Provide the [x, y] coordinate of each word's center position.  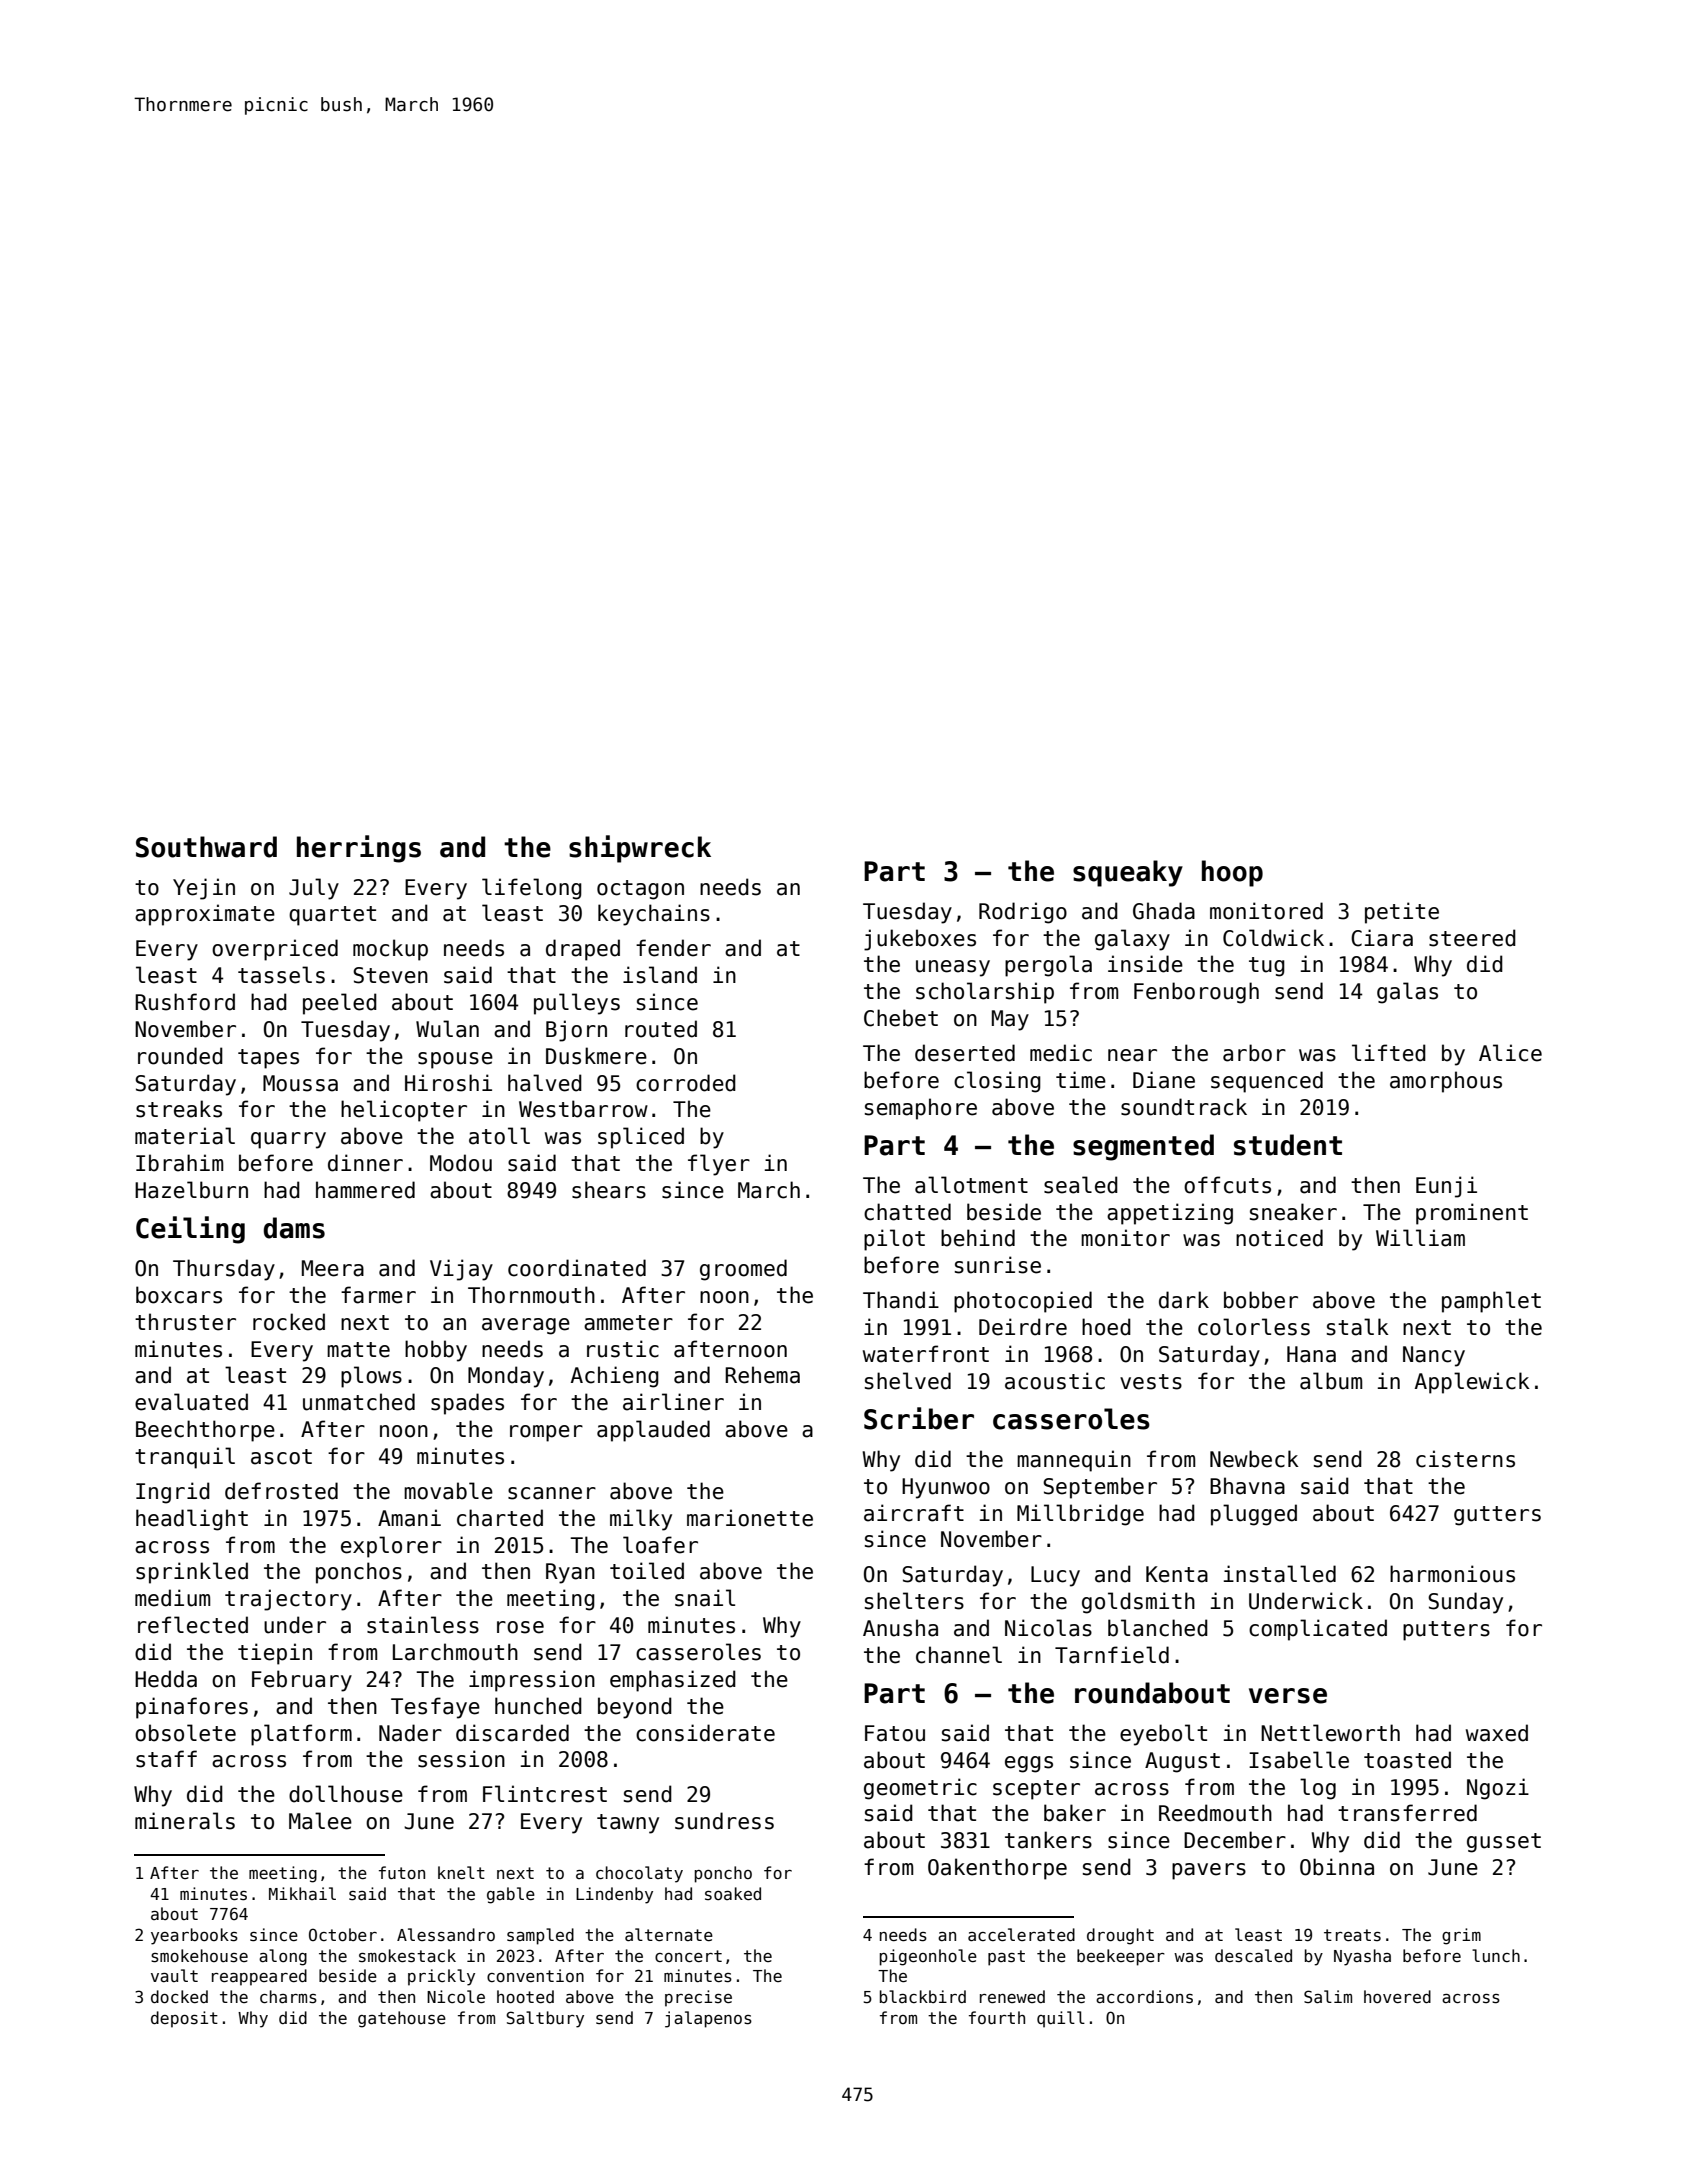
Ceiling [190, 1230]
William [1420, 1238]
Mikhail [302, 1893]
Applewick [1472, 1383]
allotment [971, 1185]
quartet [332, 916]
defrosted [281, 1491]
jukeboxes [920, 940]
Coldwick [1273, 938]
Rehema [762, 1375]
